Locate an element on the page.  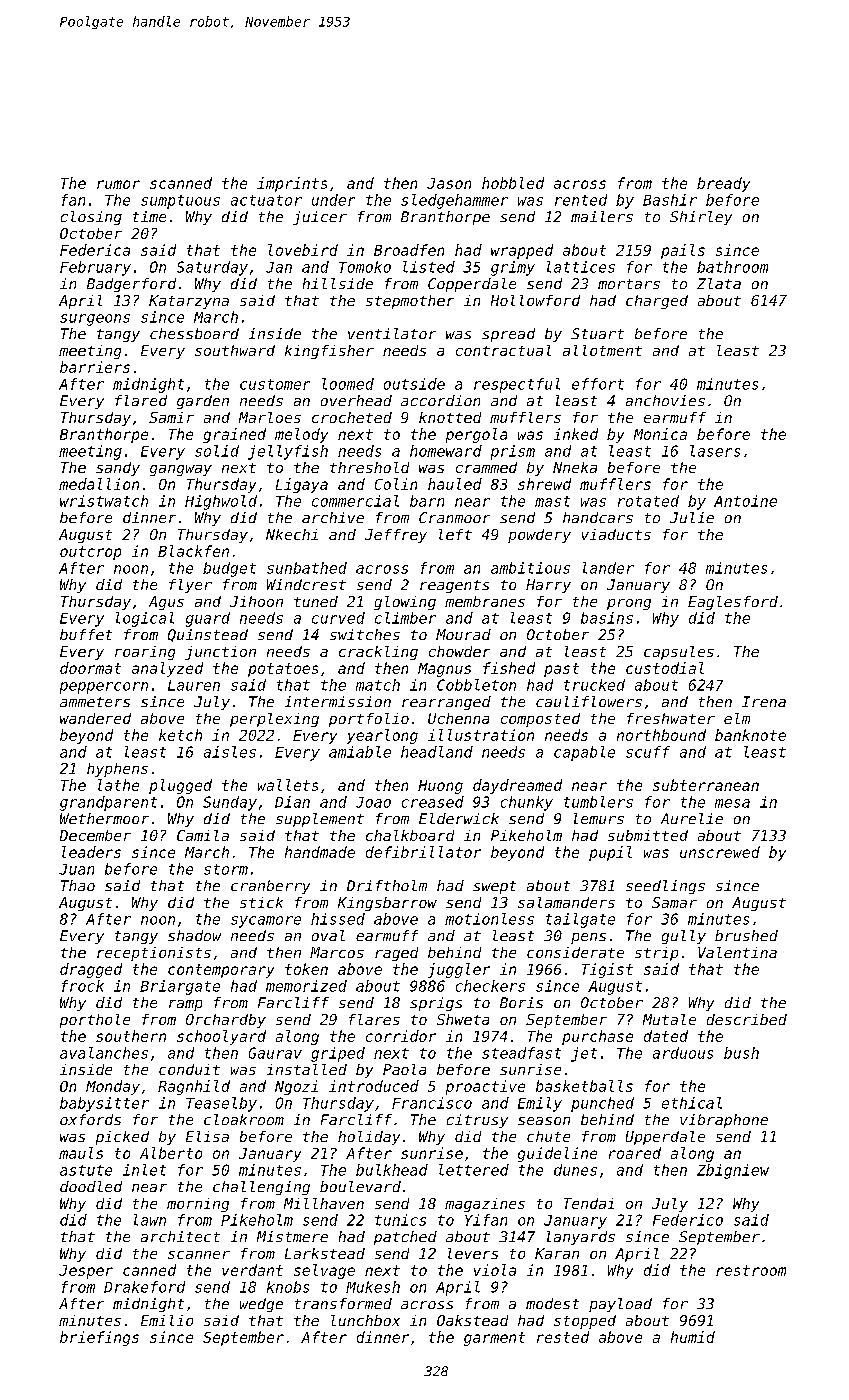
lasers is located at coordinates (715, 451).
